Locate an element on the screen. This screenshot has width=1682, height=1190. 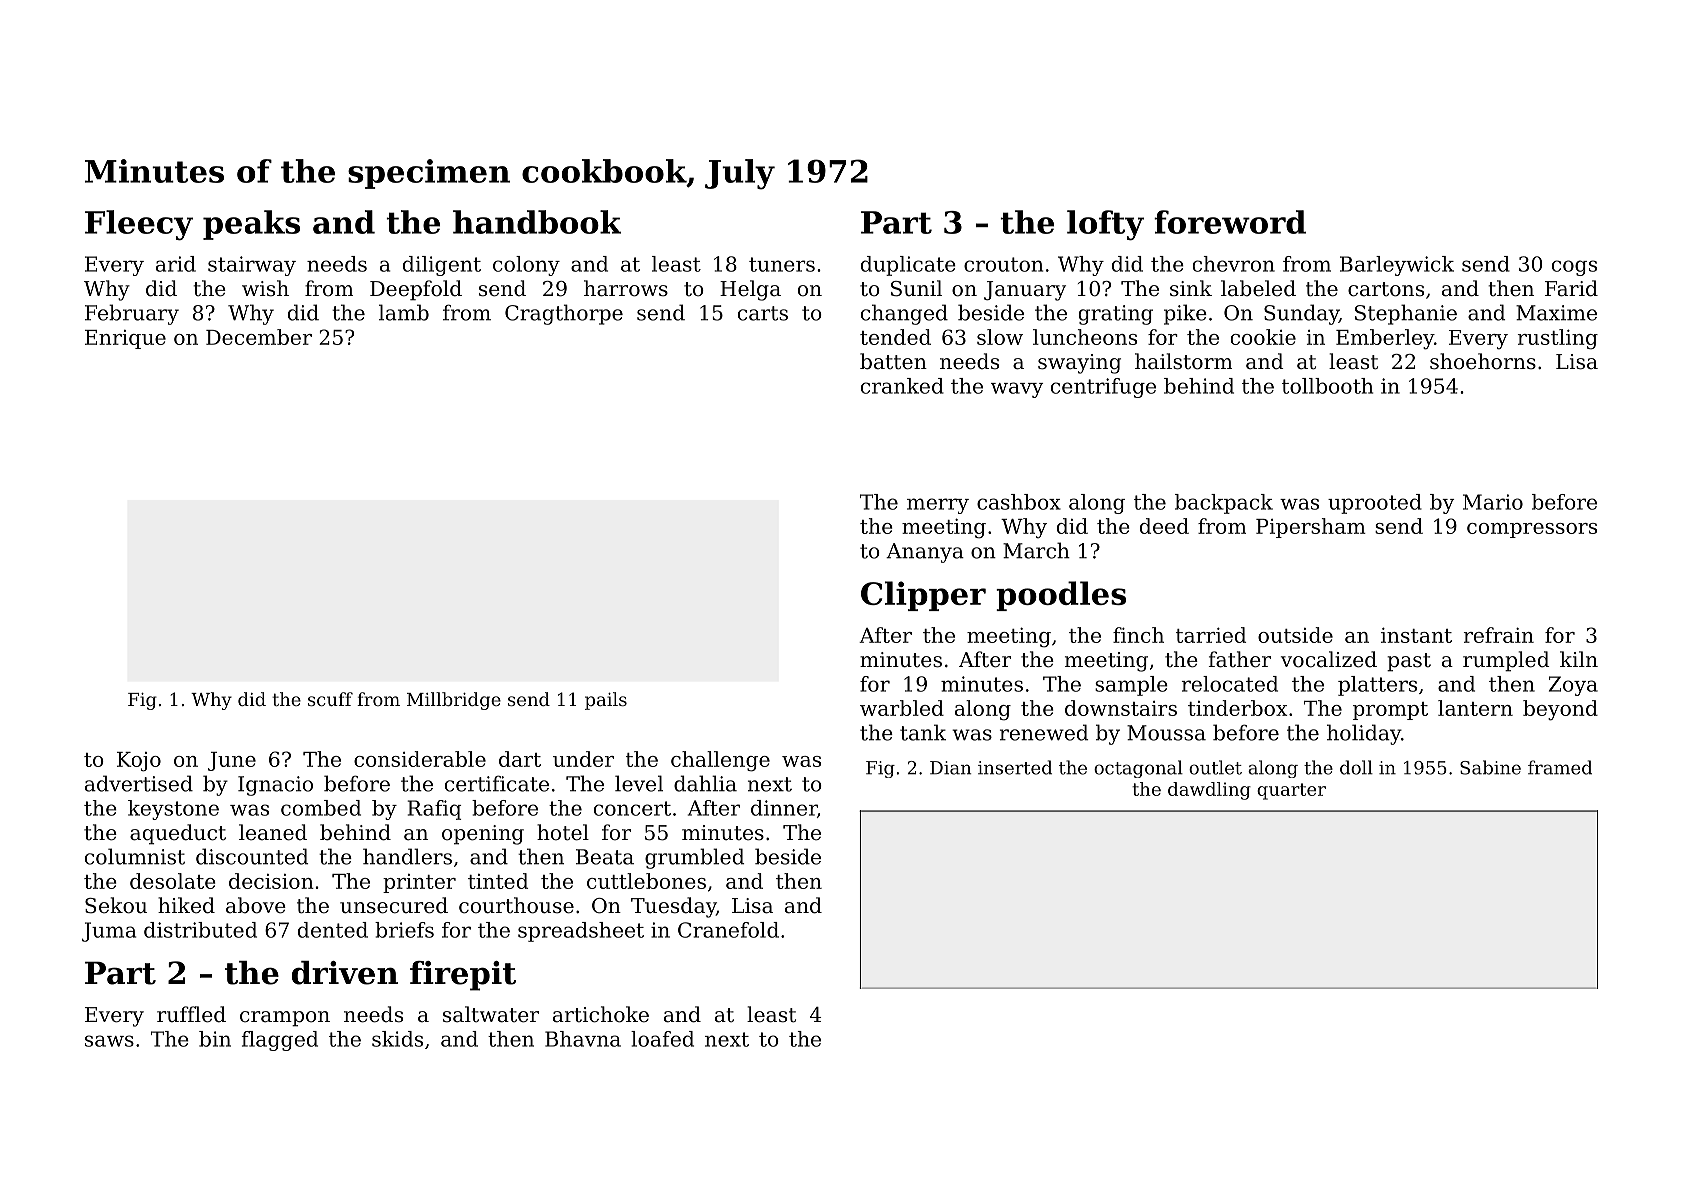
Helga is located at coordinates (750, 290).
